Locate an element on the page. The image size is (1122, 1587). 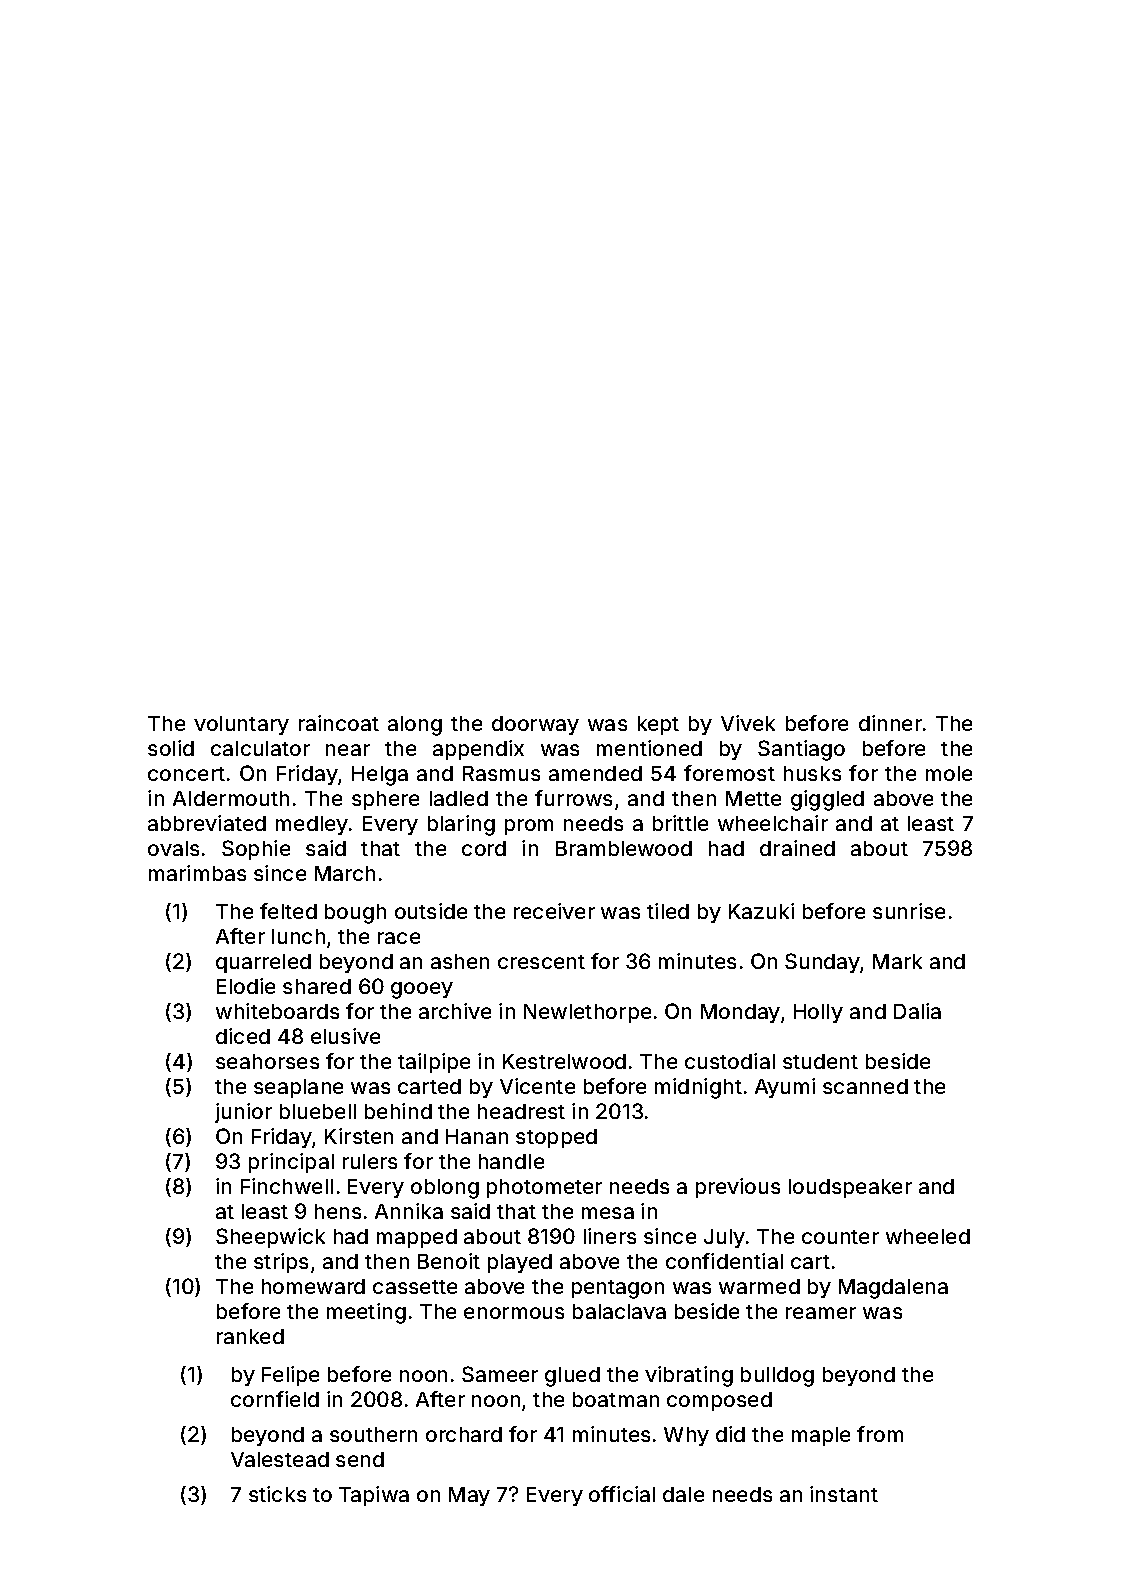
stopped is located at coordinates (556, 1138).
